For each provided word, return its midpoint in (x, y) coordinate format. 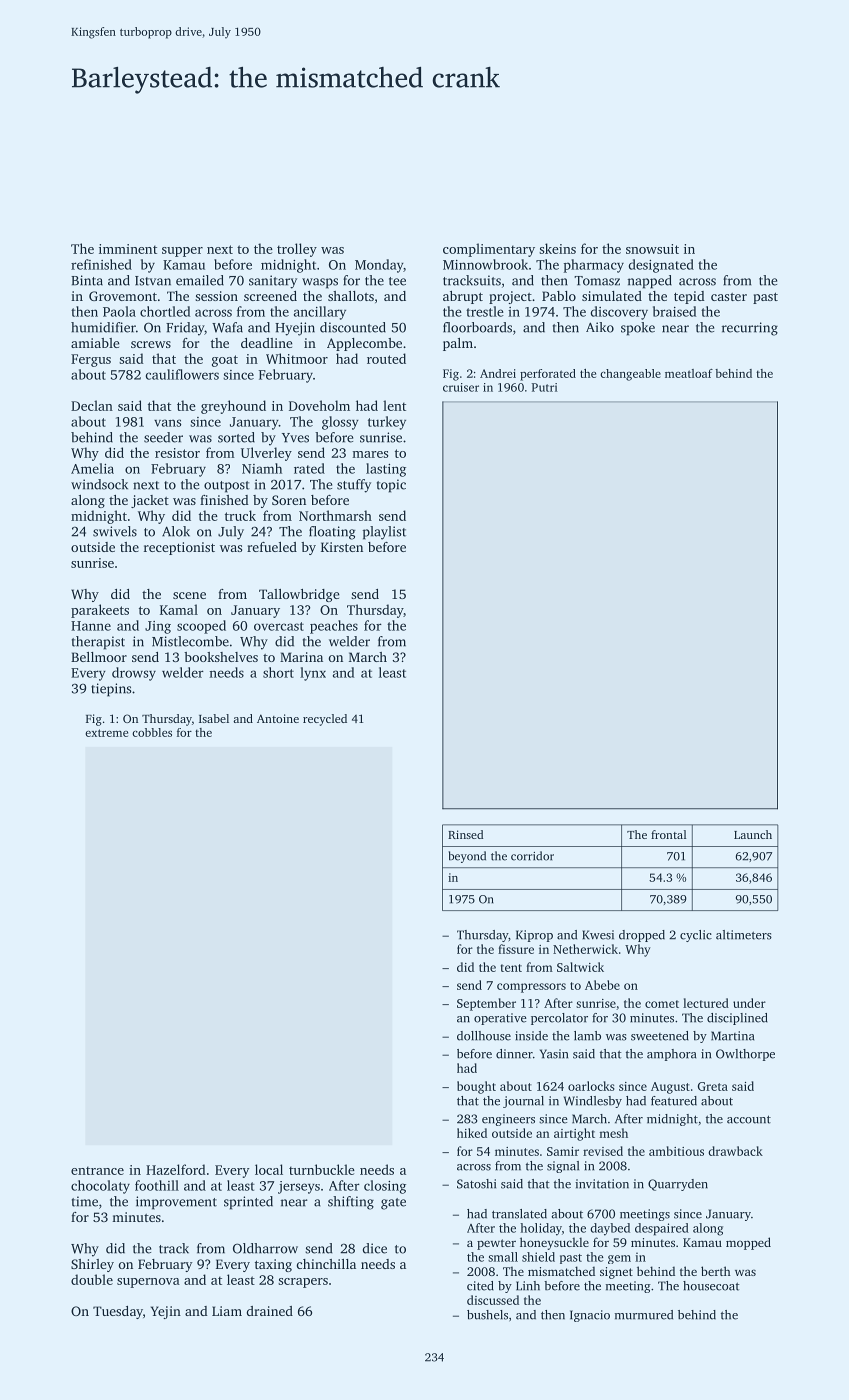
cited (480, 1286)
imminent (128, 249)
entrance (97, 1170)
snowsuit (652, 249)
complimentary (489, 250)
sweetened (660, 1036)
